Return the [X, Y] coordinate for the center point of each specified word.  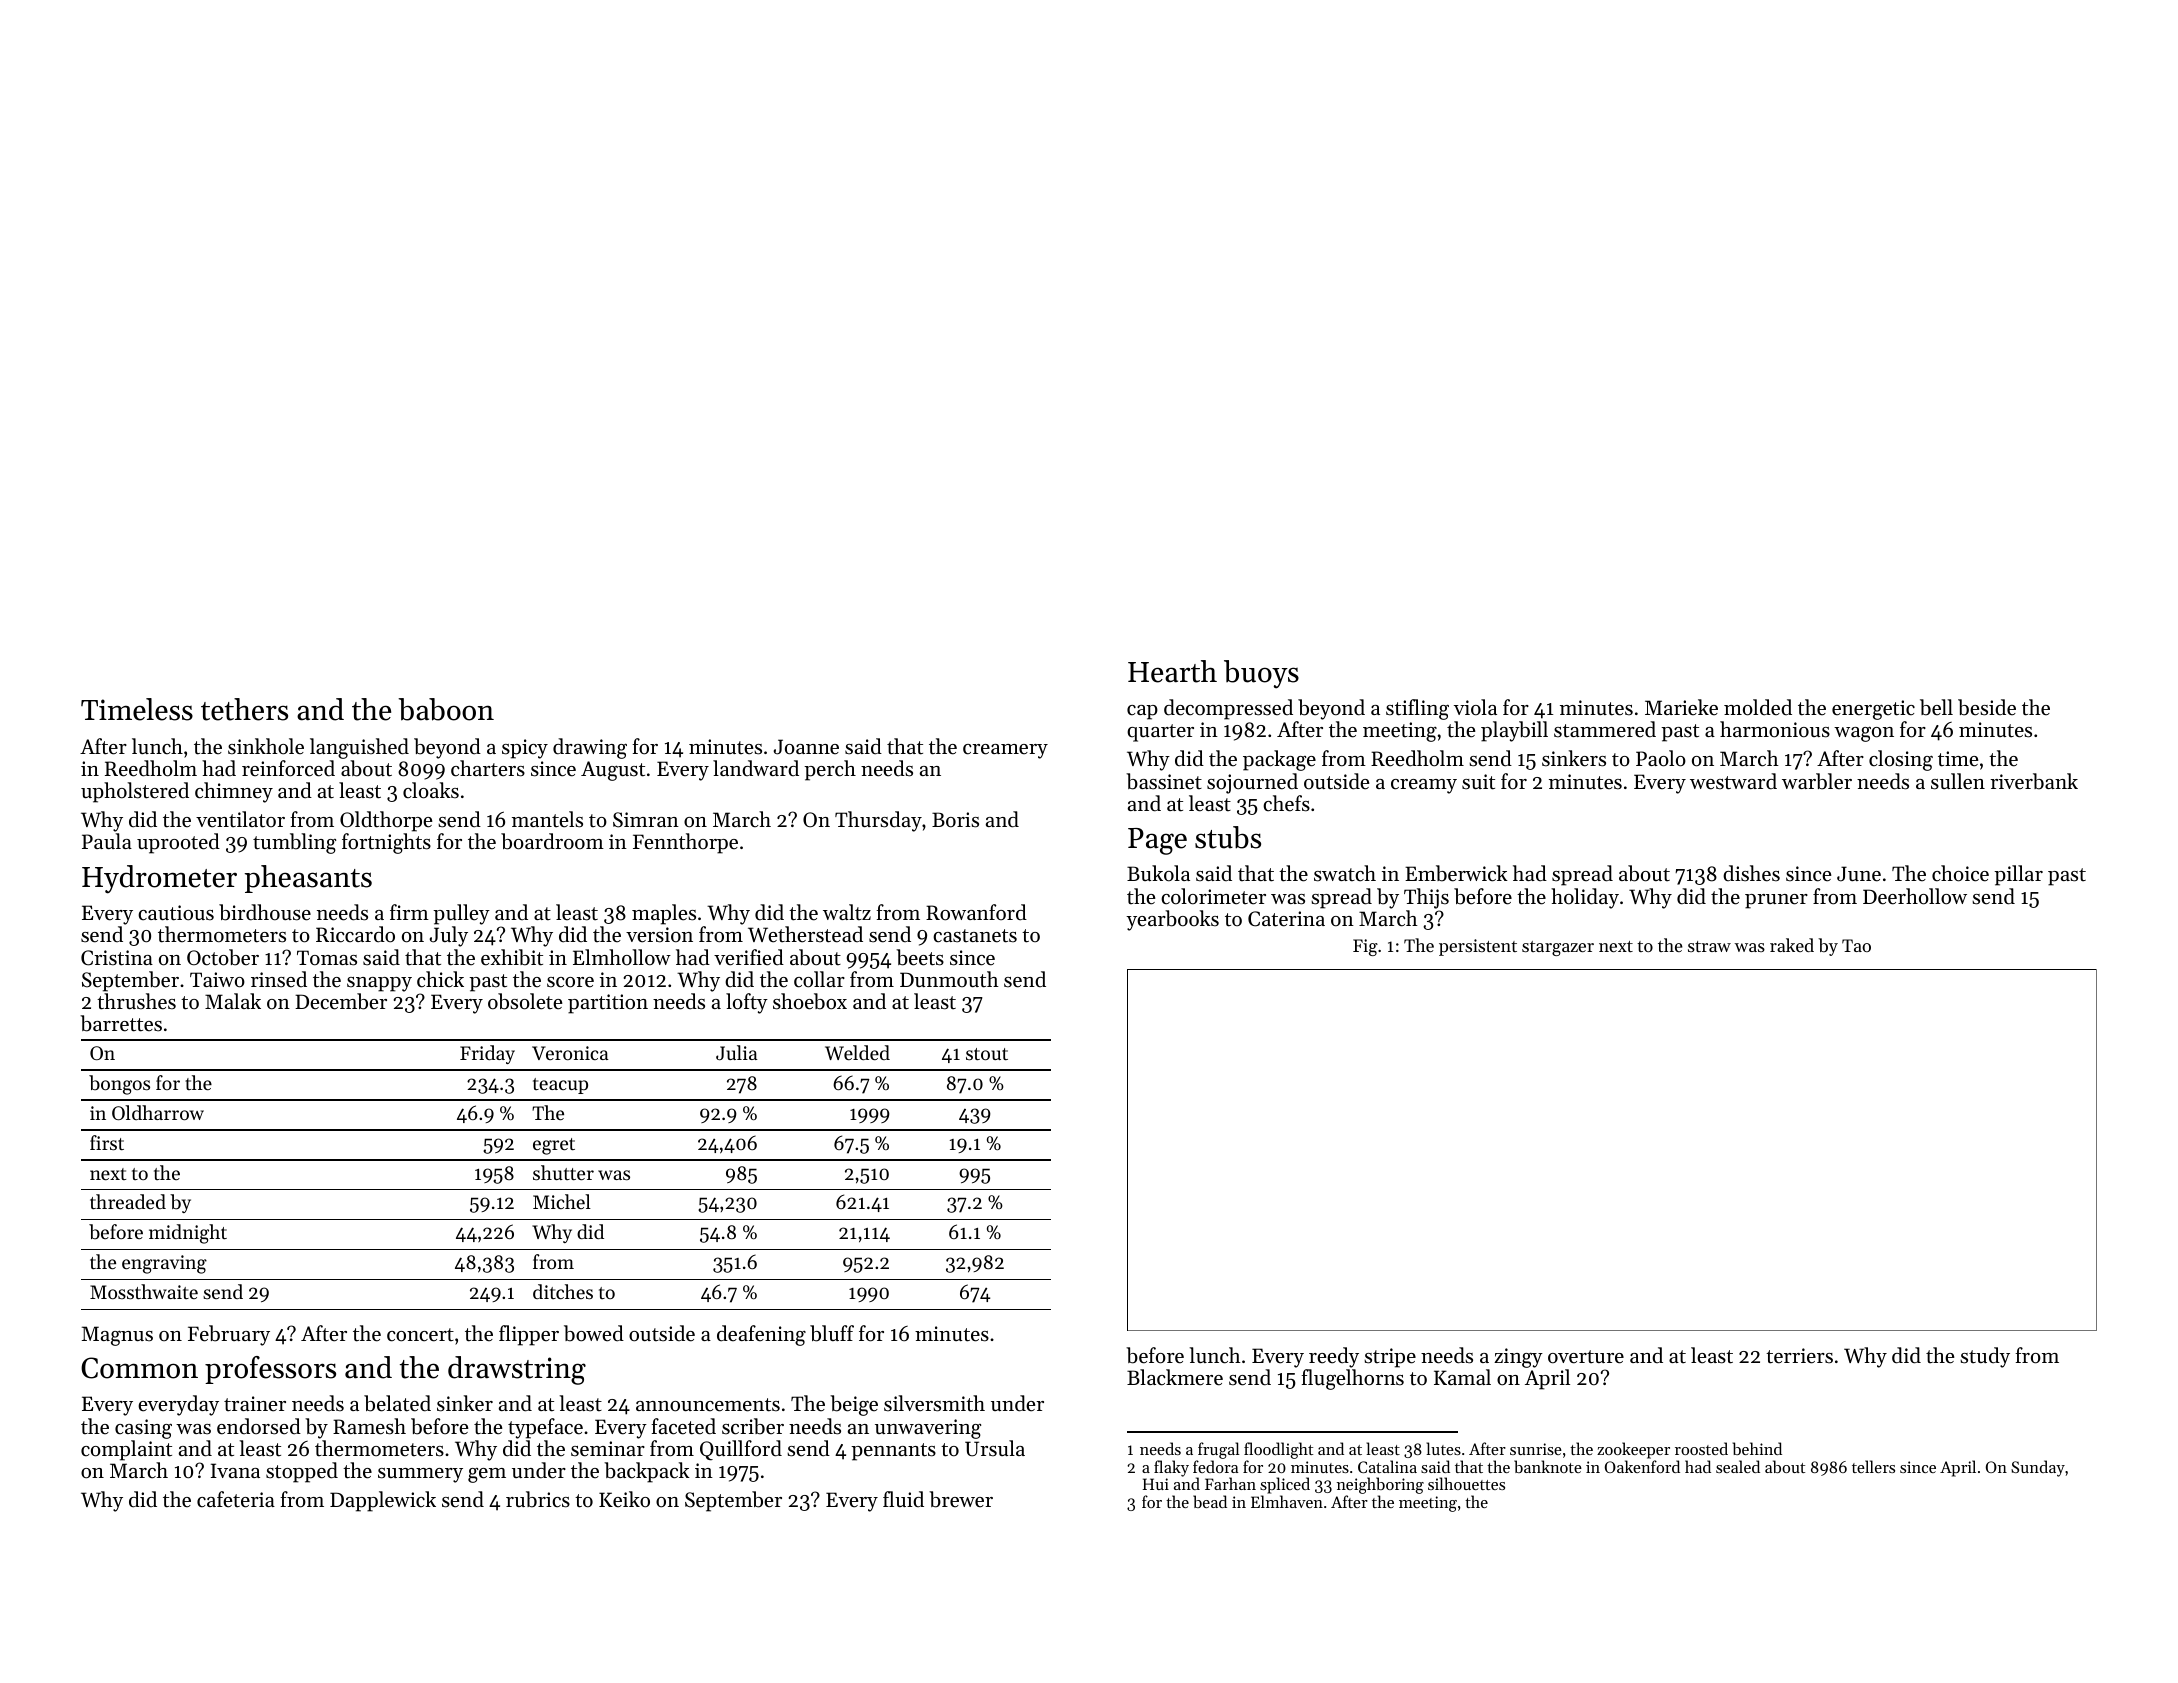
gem [487, 1475]
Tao [1856, 945]
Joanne [806, 747]
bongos [119, 1085]
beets [920, 957]
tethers [244, 709]
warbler [1817, 781]
